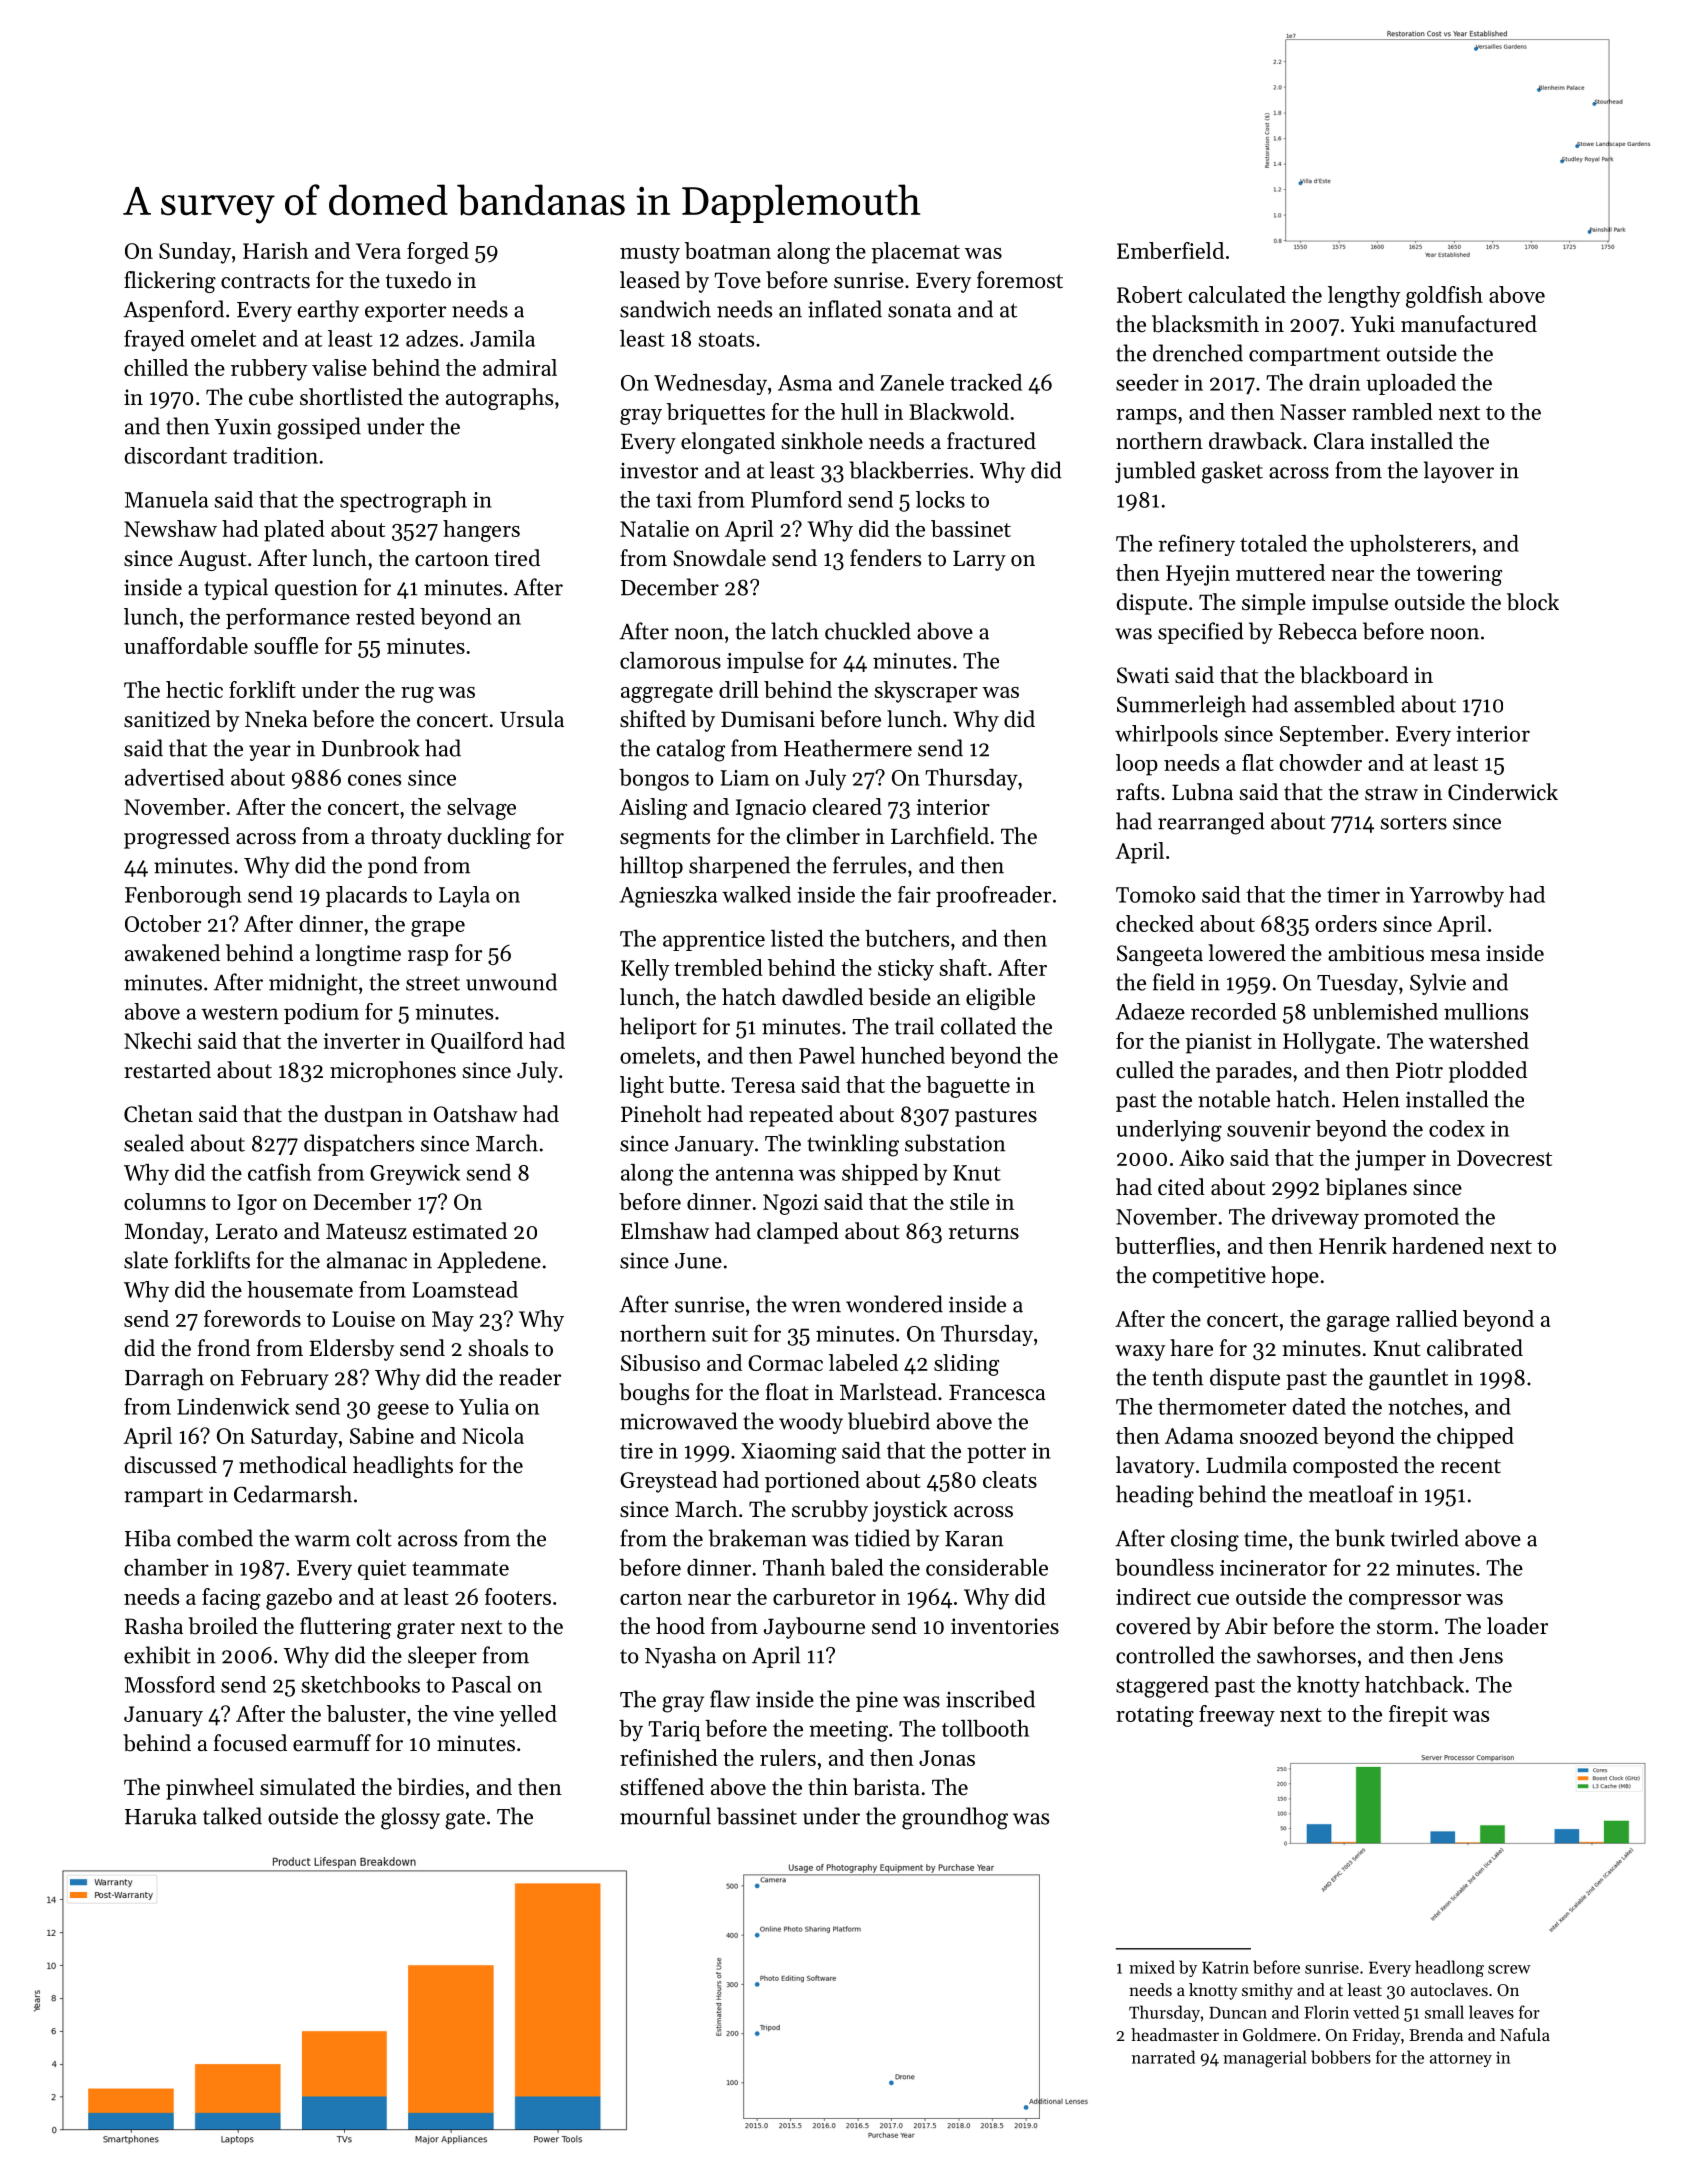  What do you see at coordinates (1165, 1655) in the screenshot?
I see `controlled` at bounding box center [1165, 1655].
